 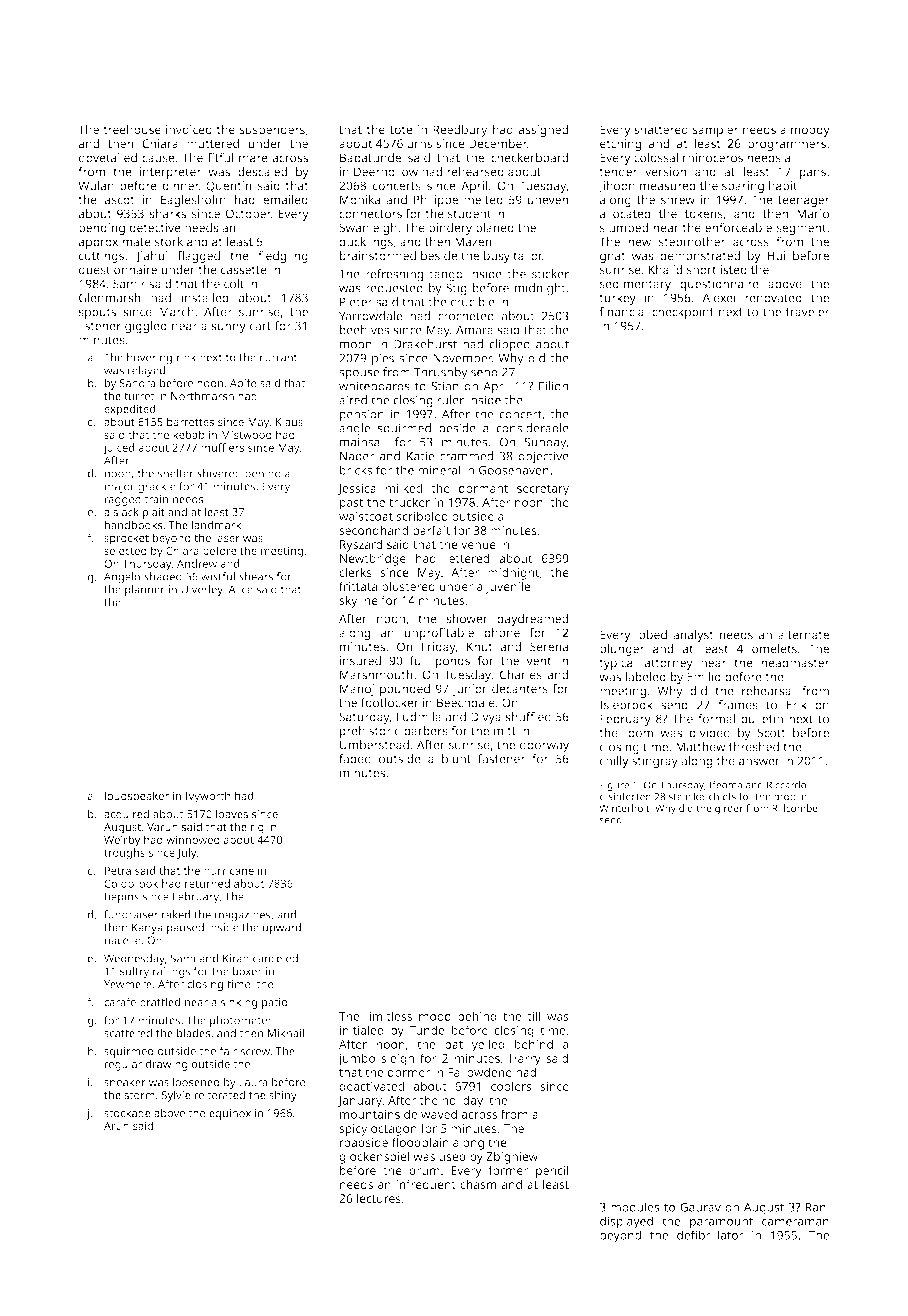 I want to click on Emilio, so click(x=704, y=677).
